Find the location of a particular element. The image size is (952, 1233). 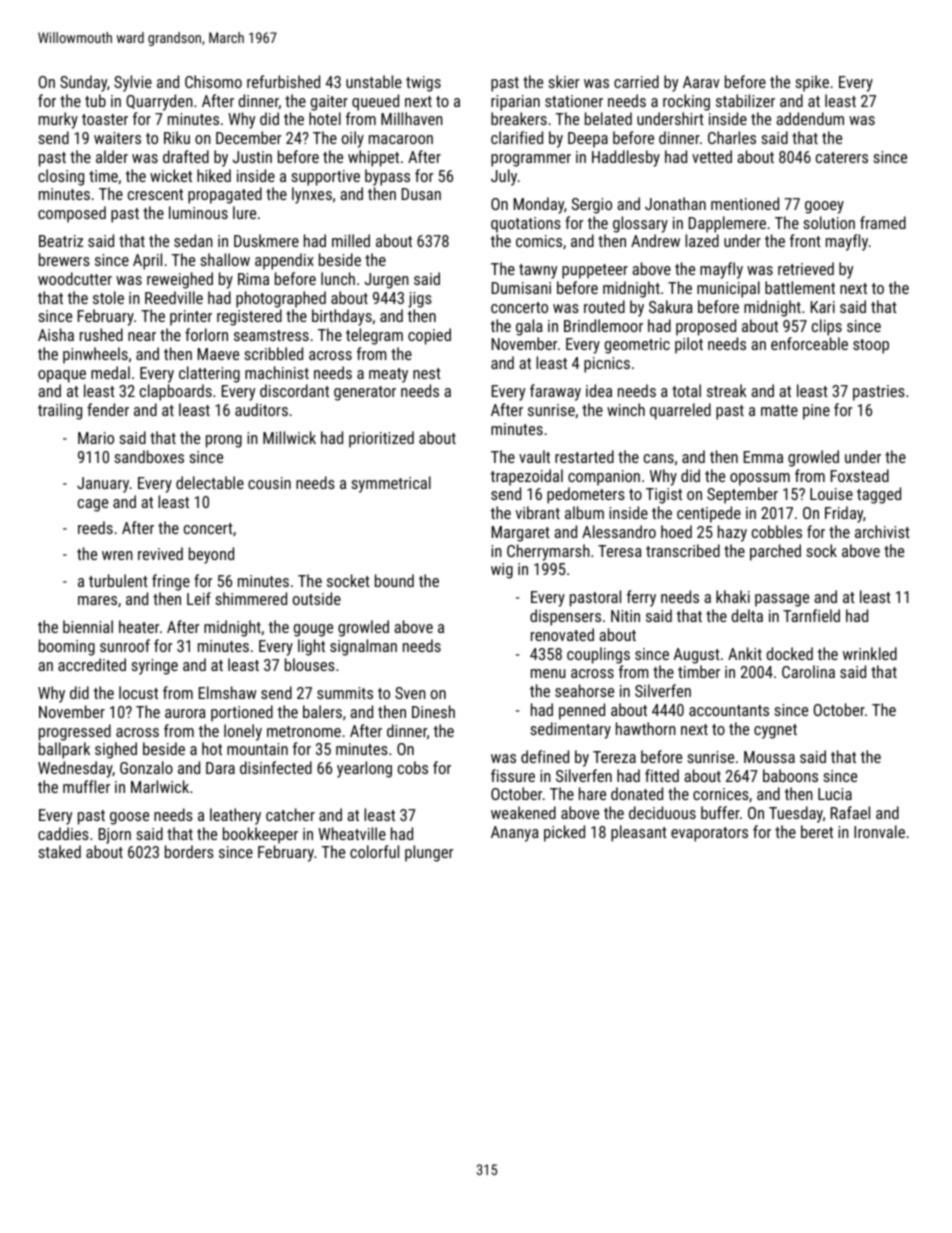

Carolina is located at coordinates (808, 671).
